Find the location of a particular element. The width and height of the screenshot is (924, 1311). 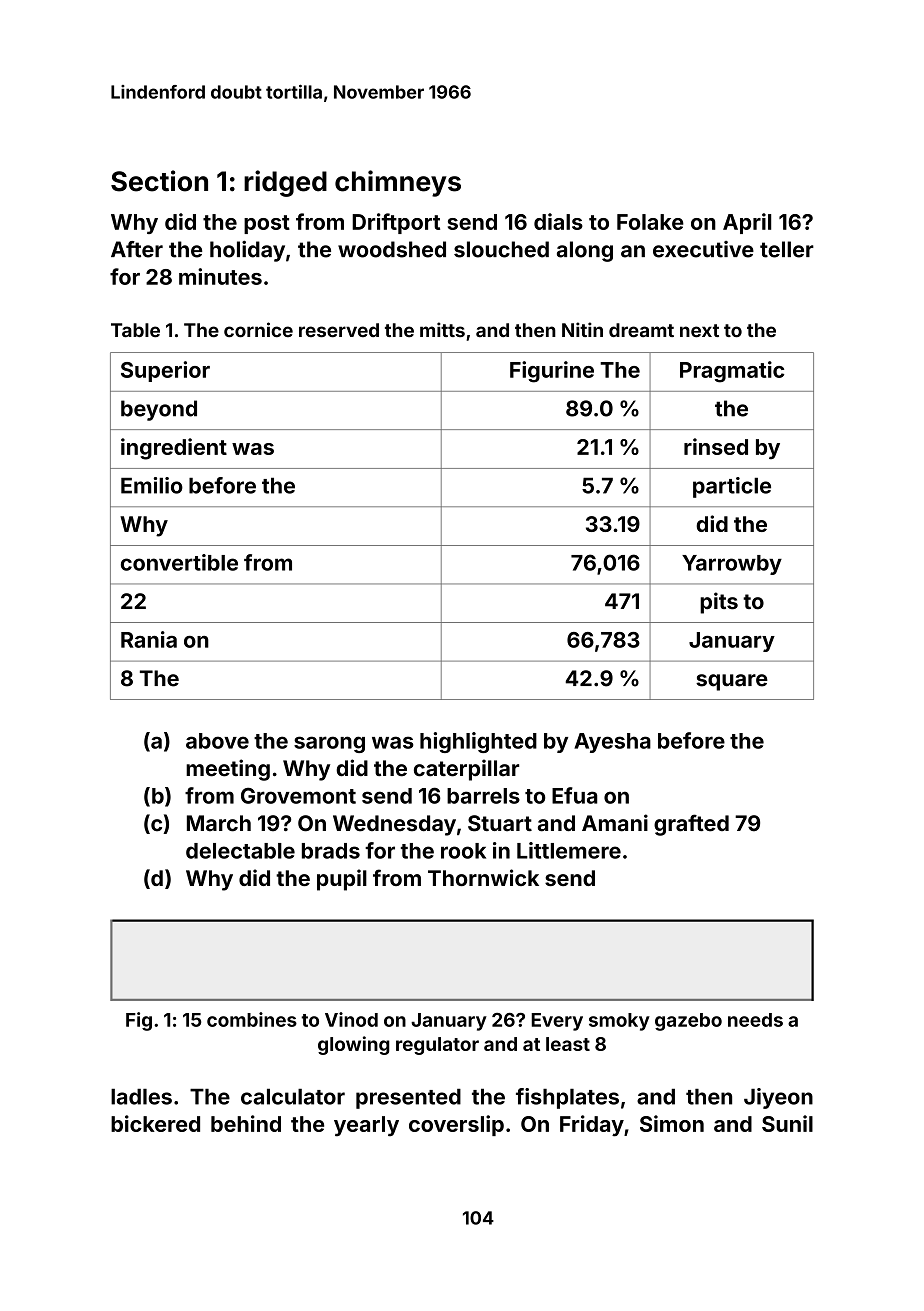

executive is located at coordinates (703, 249).
